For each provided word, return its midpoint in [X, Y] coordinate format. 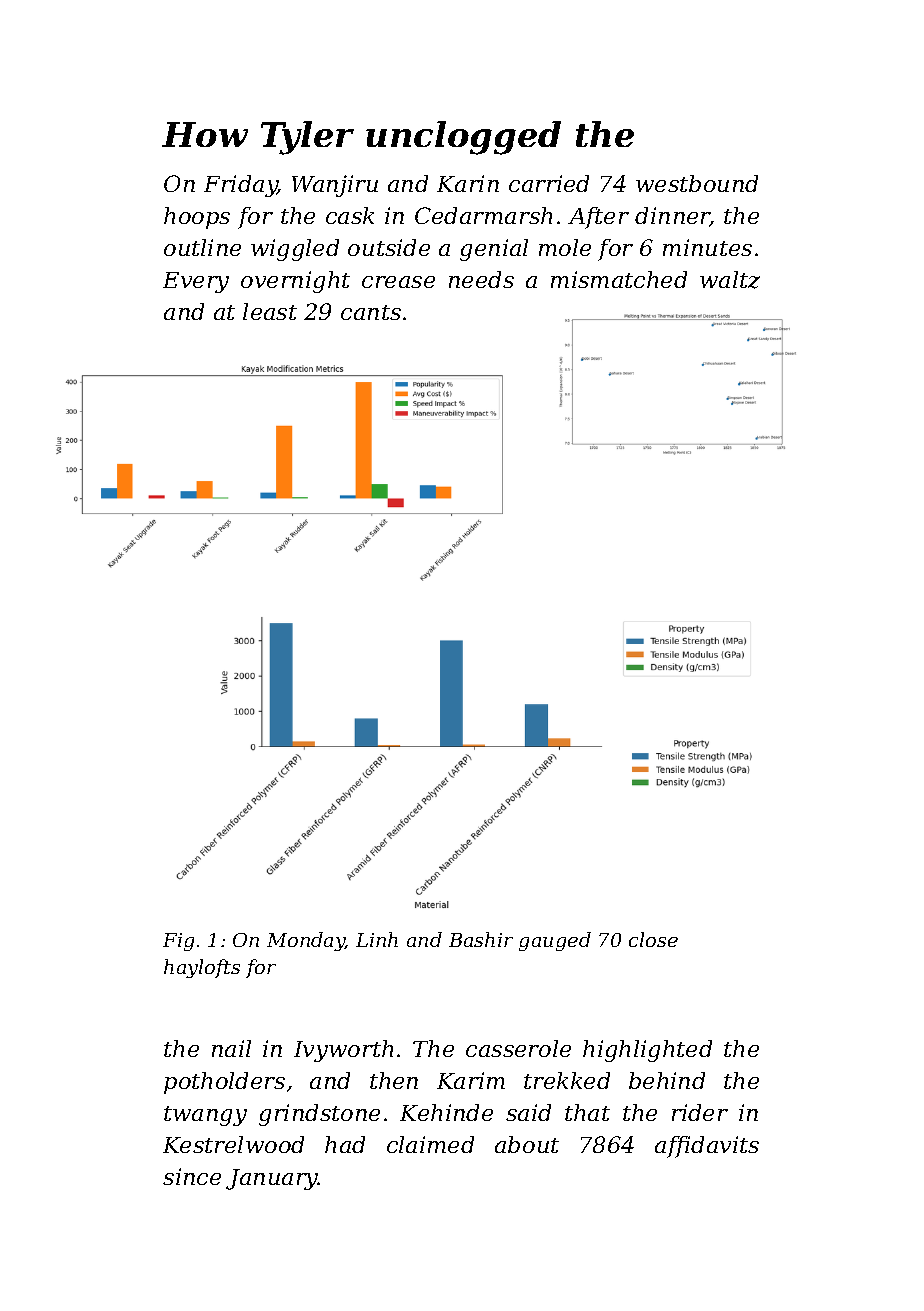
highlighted [647, 1051]
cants [371, 312]
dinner [672, 217]
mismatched [619, 279]
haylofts [202, 968]
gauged [555, 941]
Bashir [481, 939]
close [653, 939]
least [270, 311]
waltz [730, 280]
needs [481, 279]
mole [565, 247]
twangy [205, 1116]
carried [549, 183]
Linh [377, 939]
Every [196, 282]
